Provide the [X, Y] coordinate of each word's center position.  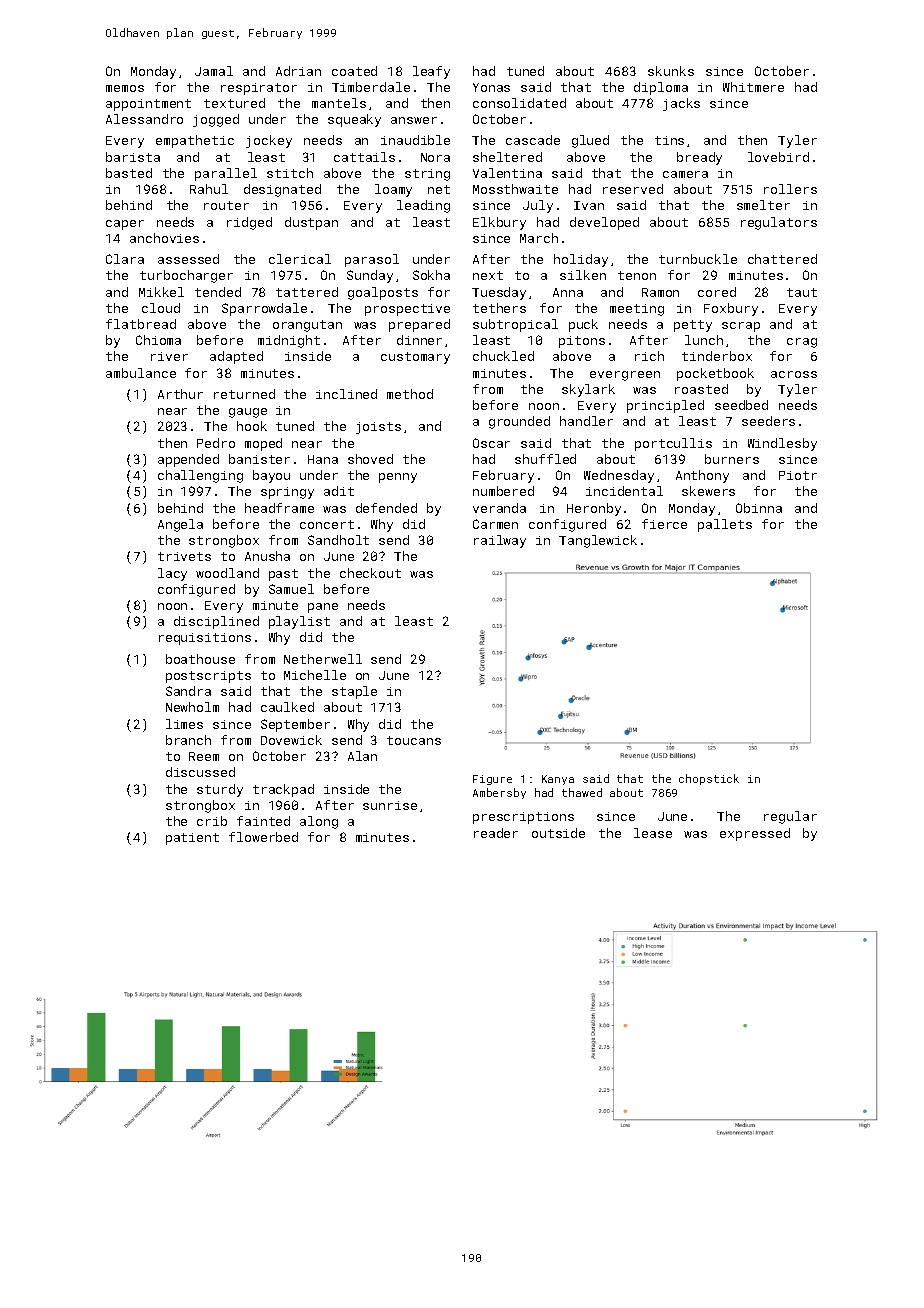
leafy [431, 72]
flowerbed [263, 837]
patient [192, 839]
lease [653, 833]
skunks [671, 71]
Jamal [214, 71]
